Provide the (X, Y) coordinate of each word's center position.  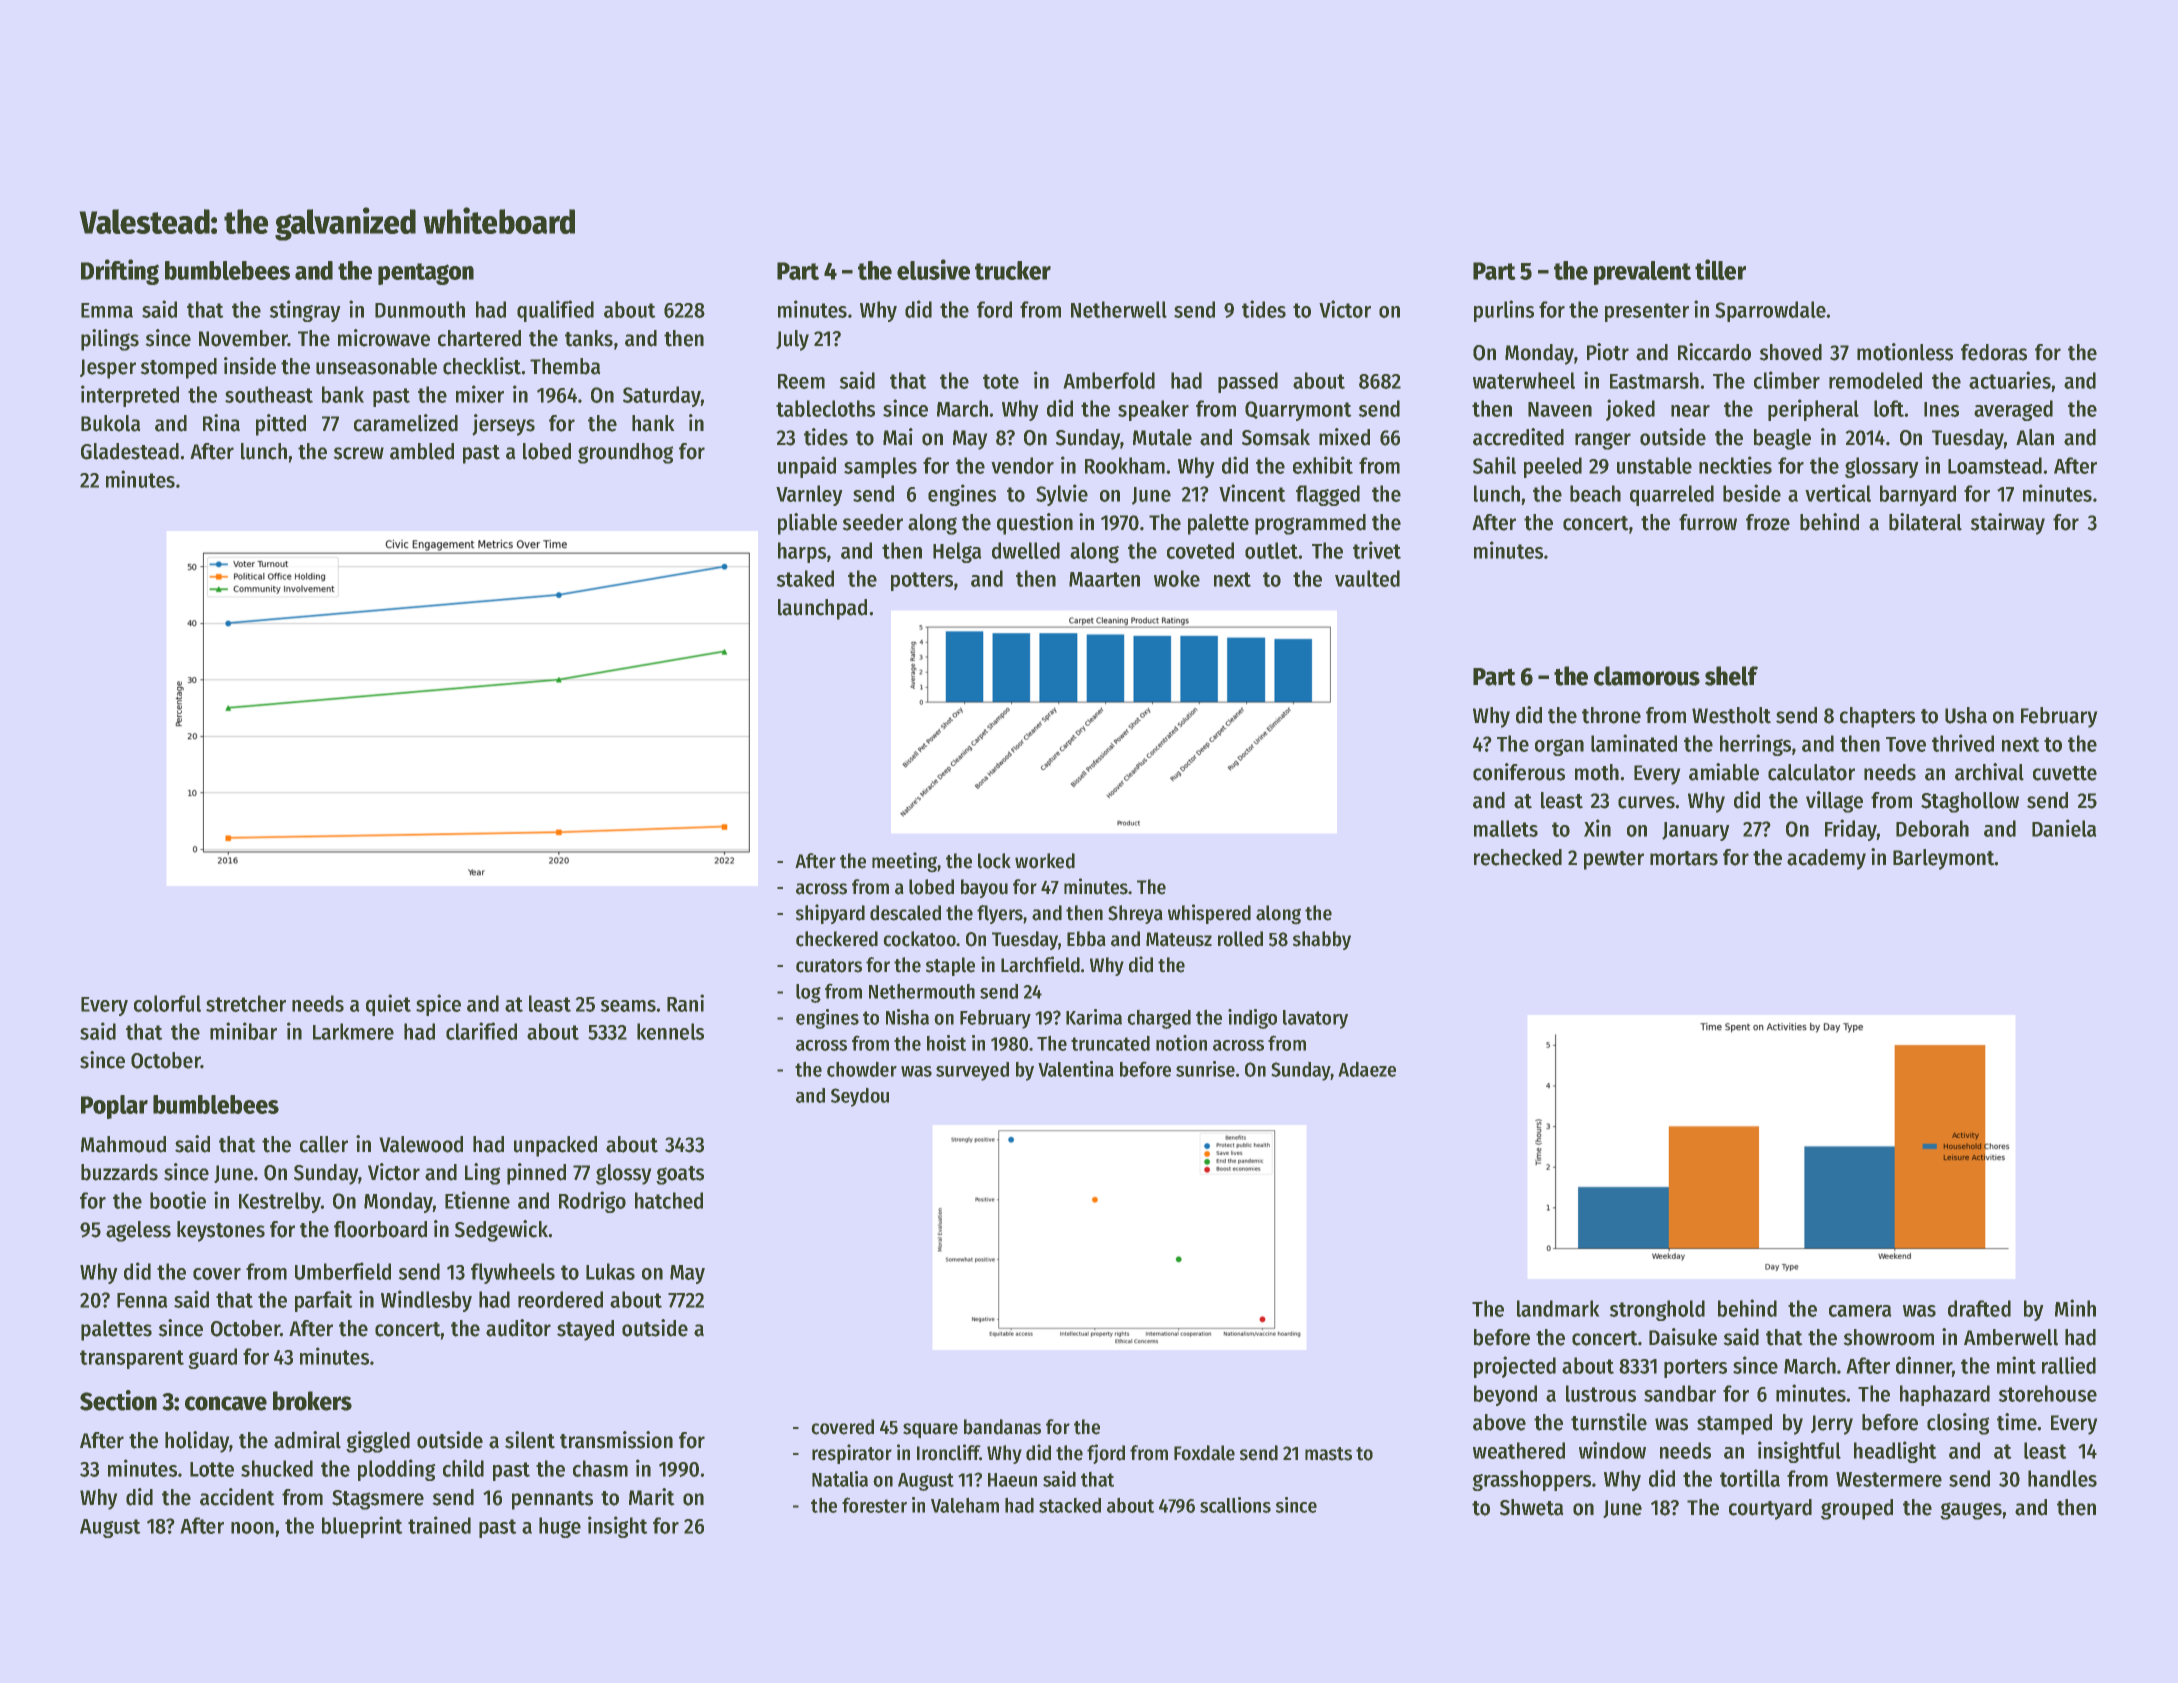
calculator (1811, 772)
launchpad (822, 609)
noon (252, 1528)
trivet (1377, 550)
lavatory (1315, 1019)
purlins (1504, 311)
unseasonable (376, 366)
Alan (2035, 437)
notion (1181, 1043)
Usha (1966, 715)
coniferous (1519, 772)
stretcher (246, 1003)
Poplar (114, 1107)
